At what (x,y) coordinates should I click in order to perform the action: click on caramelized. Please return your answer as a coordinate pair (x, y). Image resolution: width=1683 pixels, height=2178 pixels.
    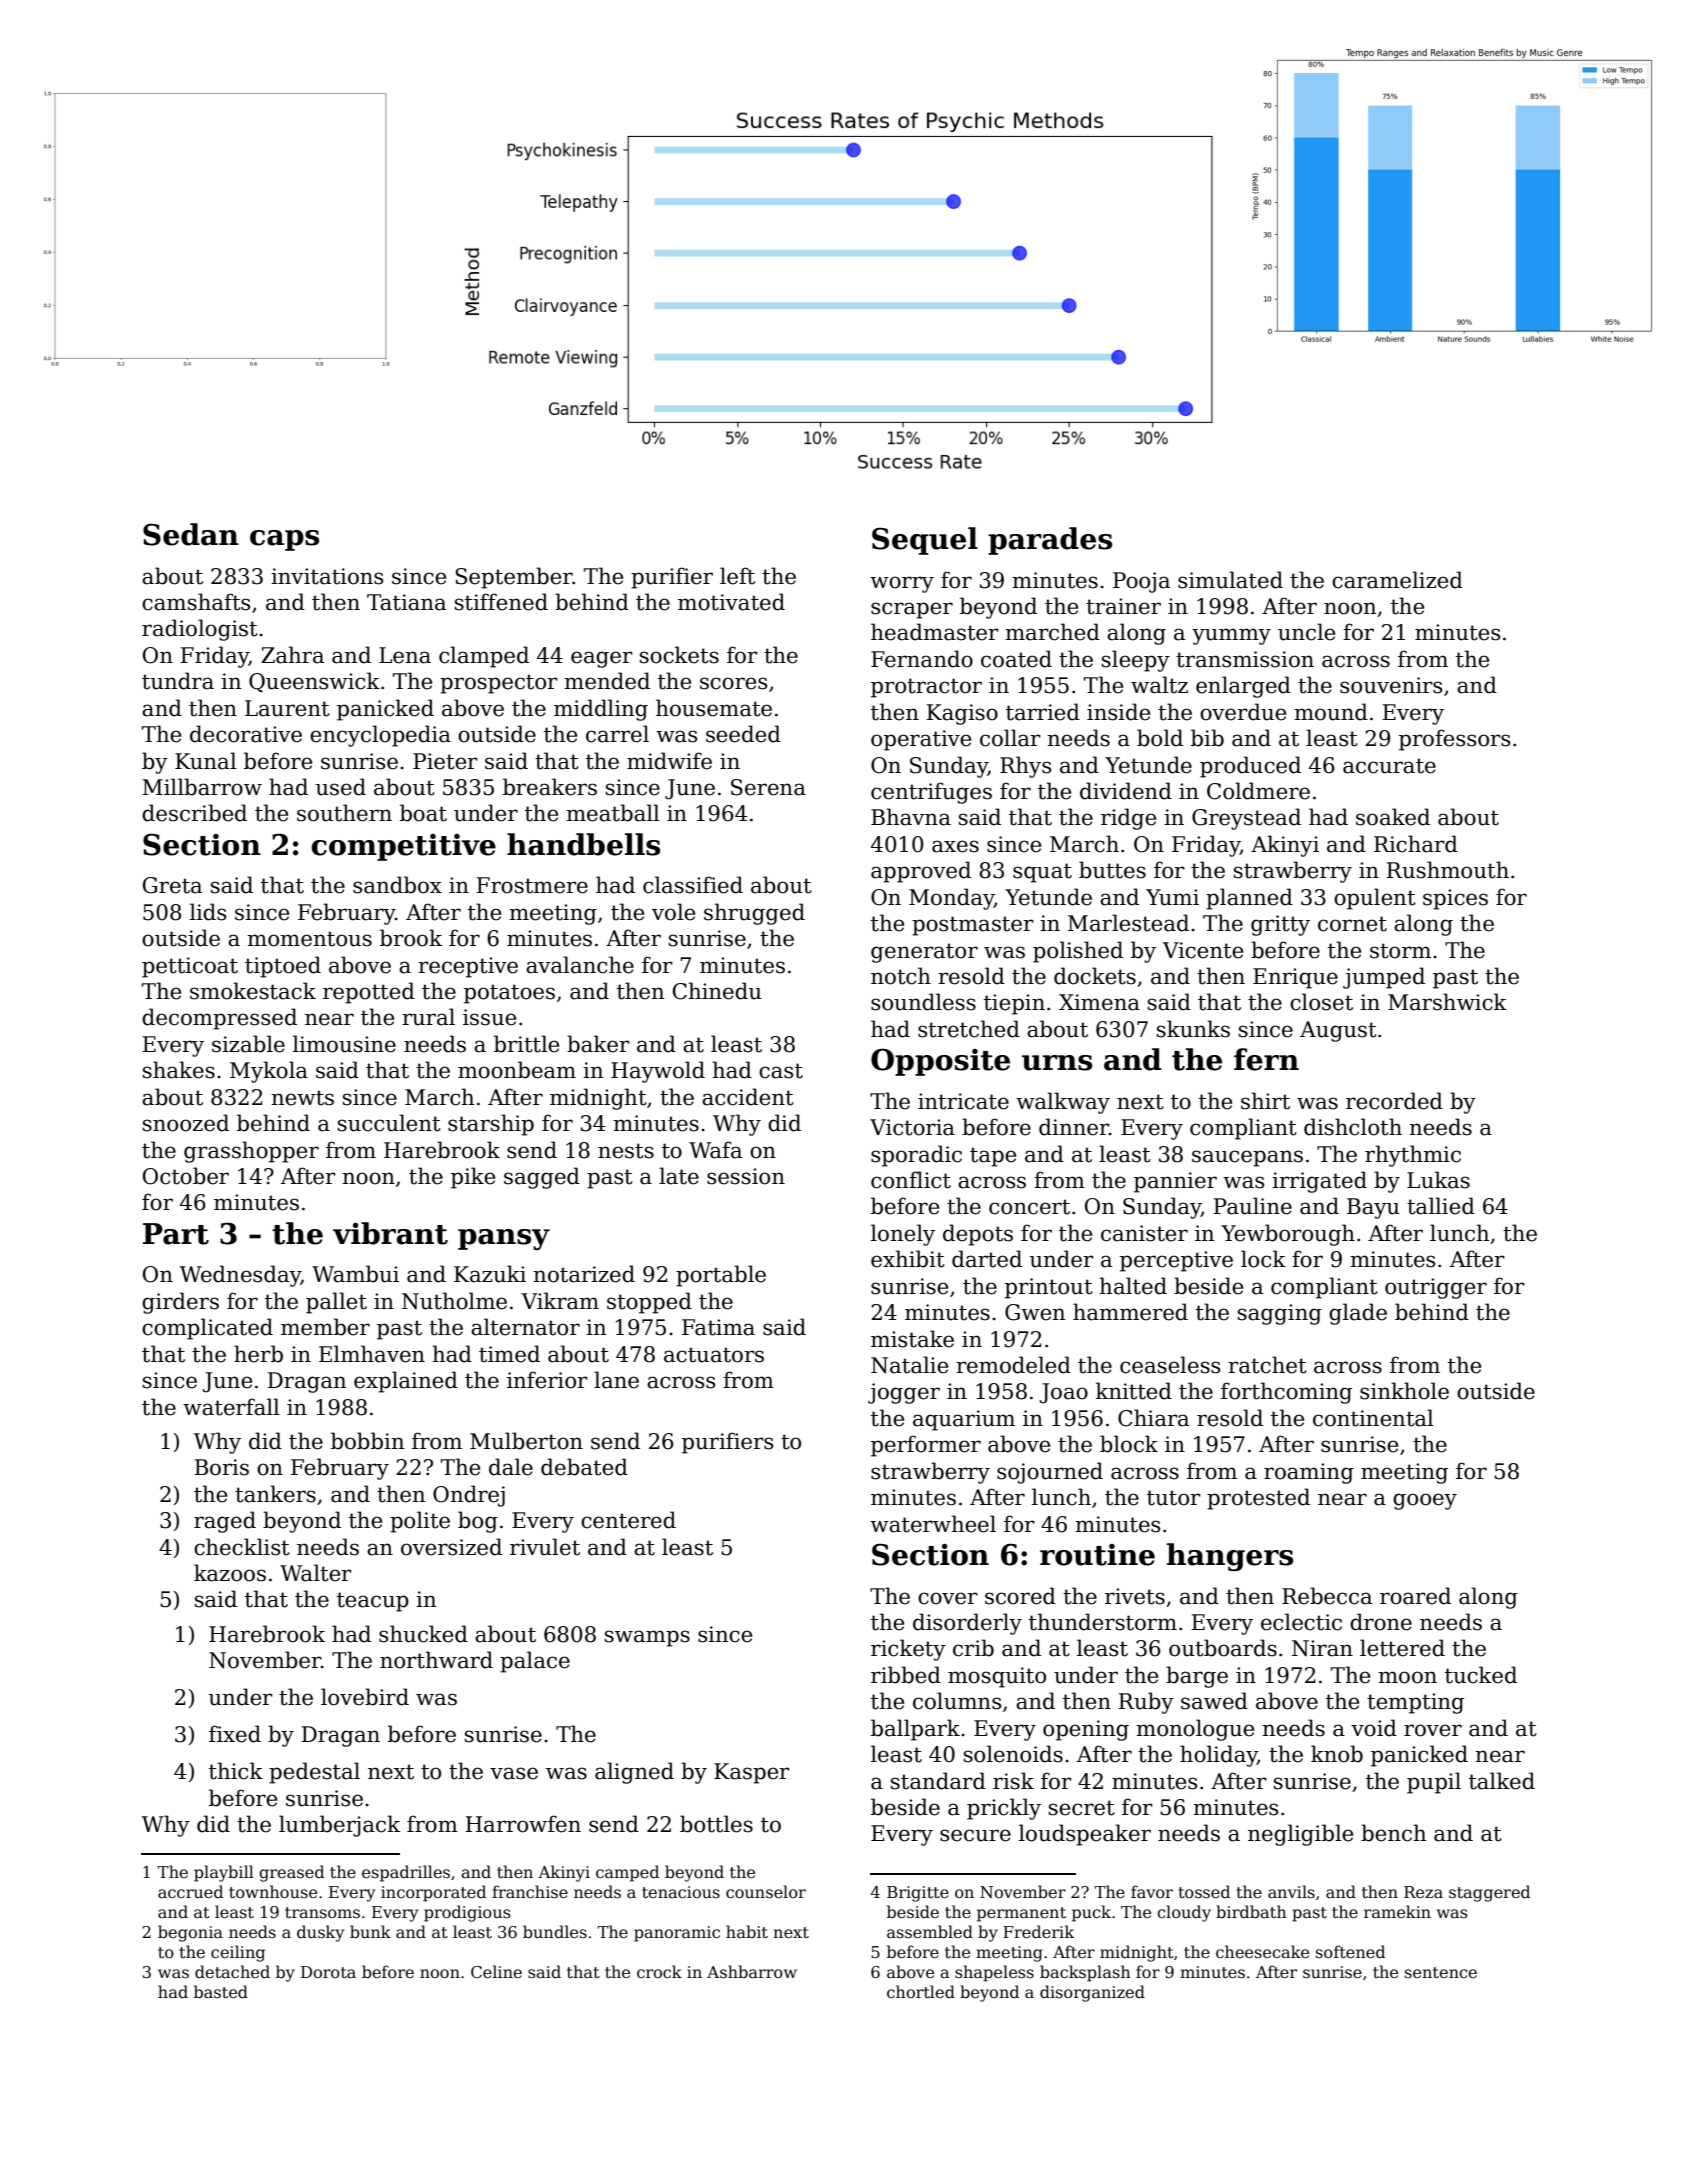
    Looking at the image, I should click on (1397, 580).
